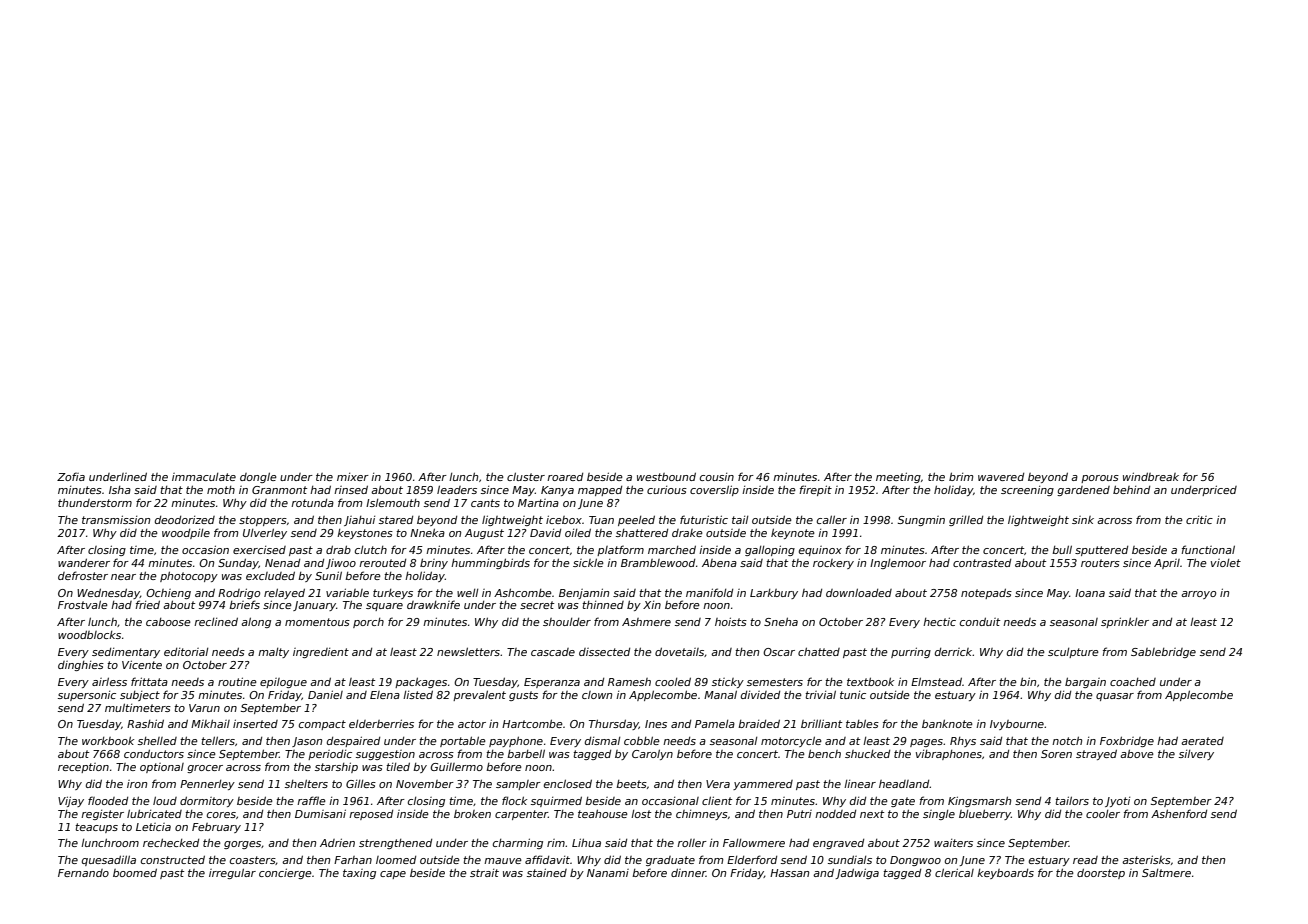 Image resolution: width=1308 pixels, height=924 pixels. Describe the element at coordinates (1127, 741) in the document. I see `Foxbridge` at that location.
